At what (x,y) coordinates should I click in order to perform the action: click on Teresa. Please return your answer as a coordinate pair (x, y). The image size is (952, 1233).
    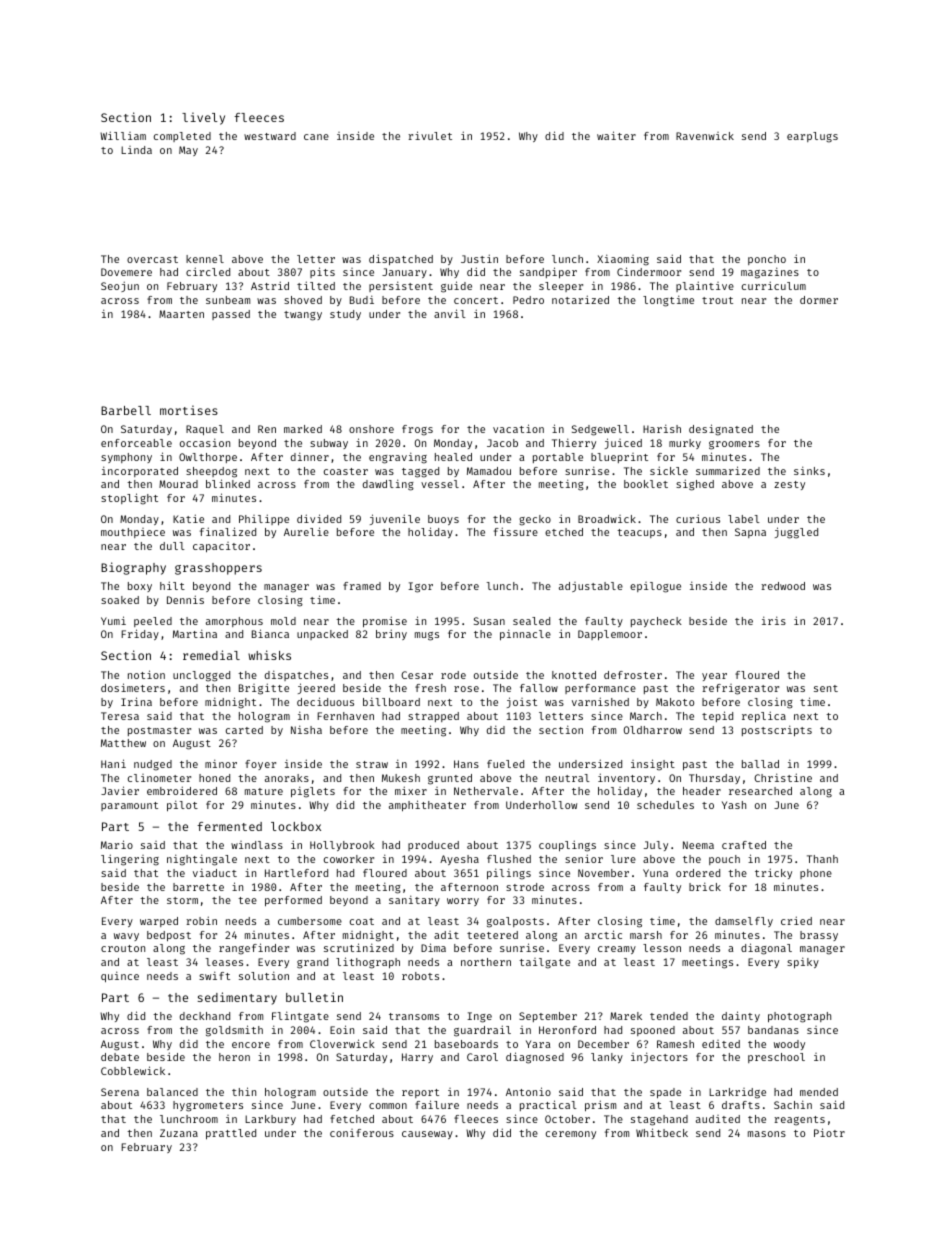
    Looking at the image, I should click on (120, 716).
